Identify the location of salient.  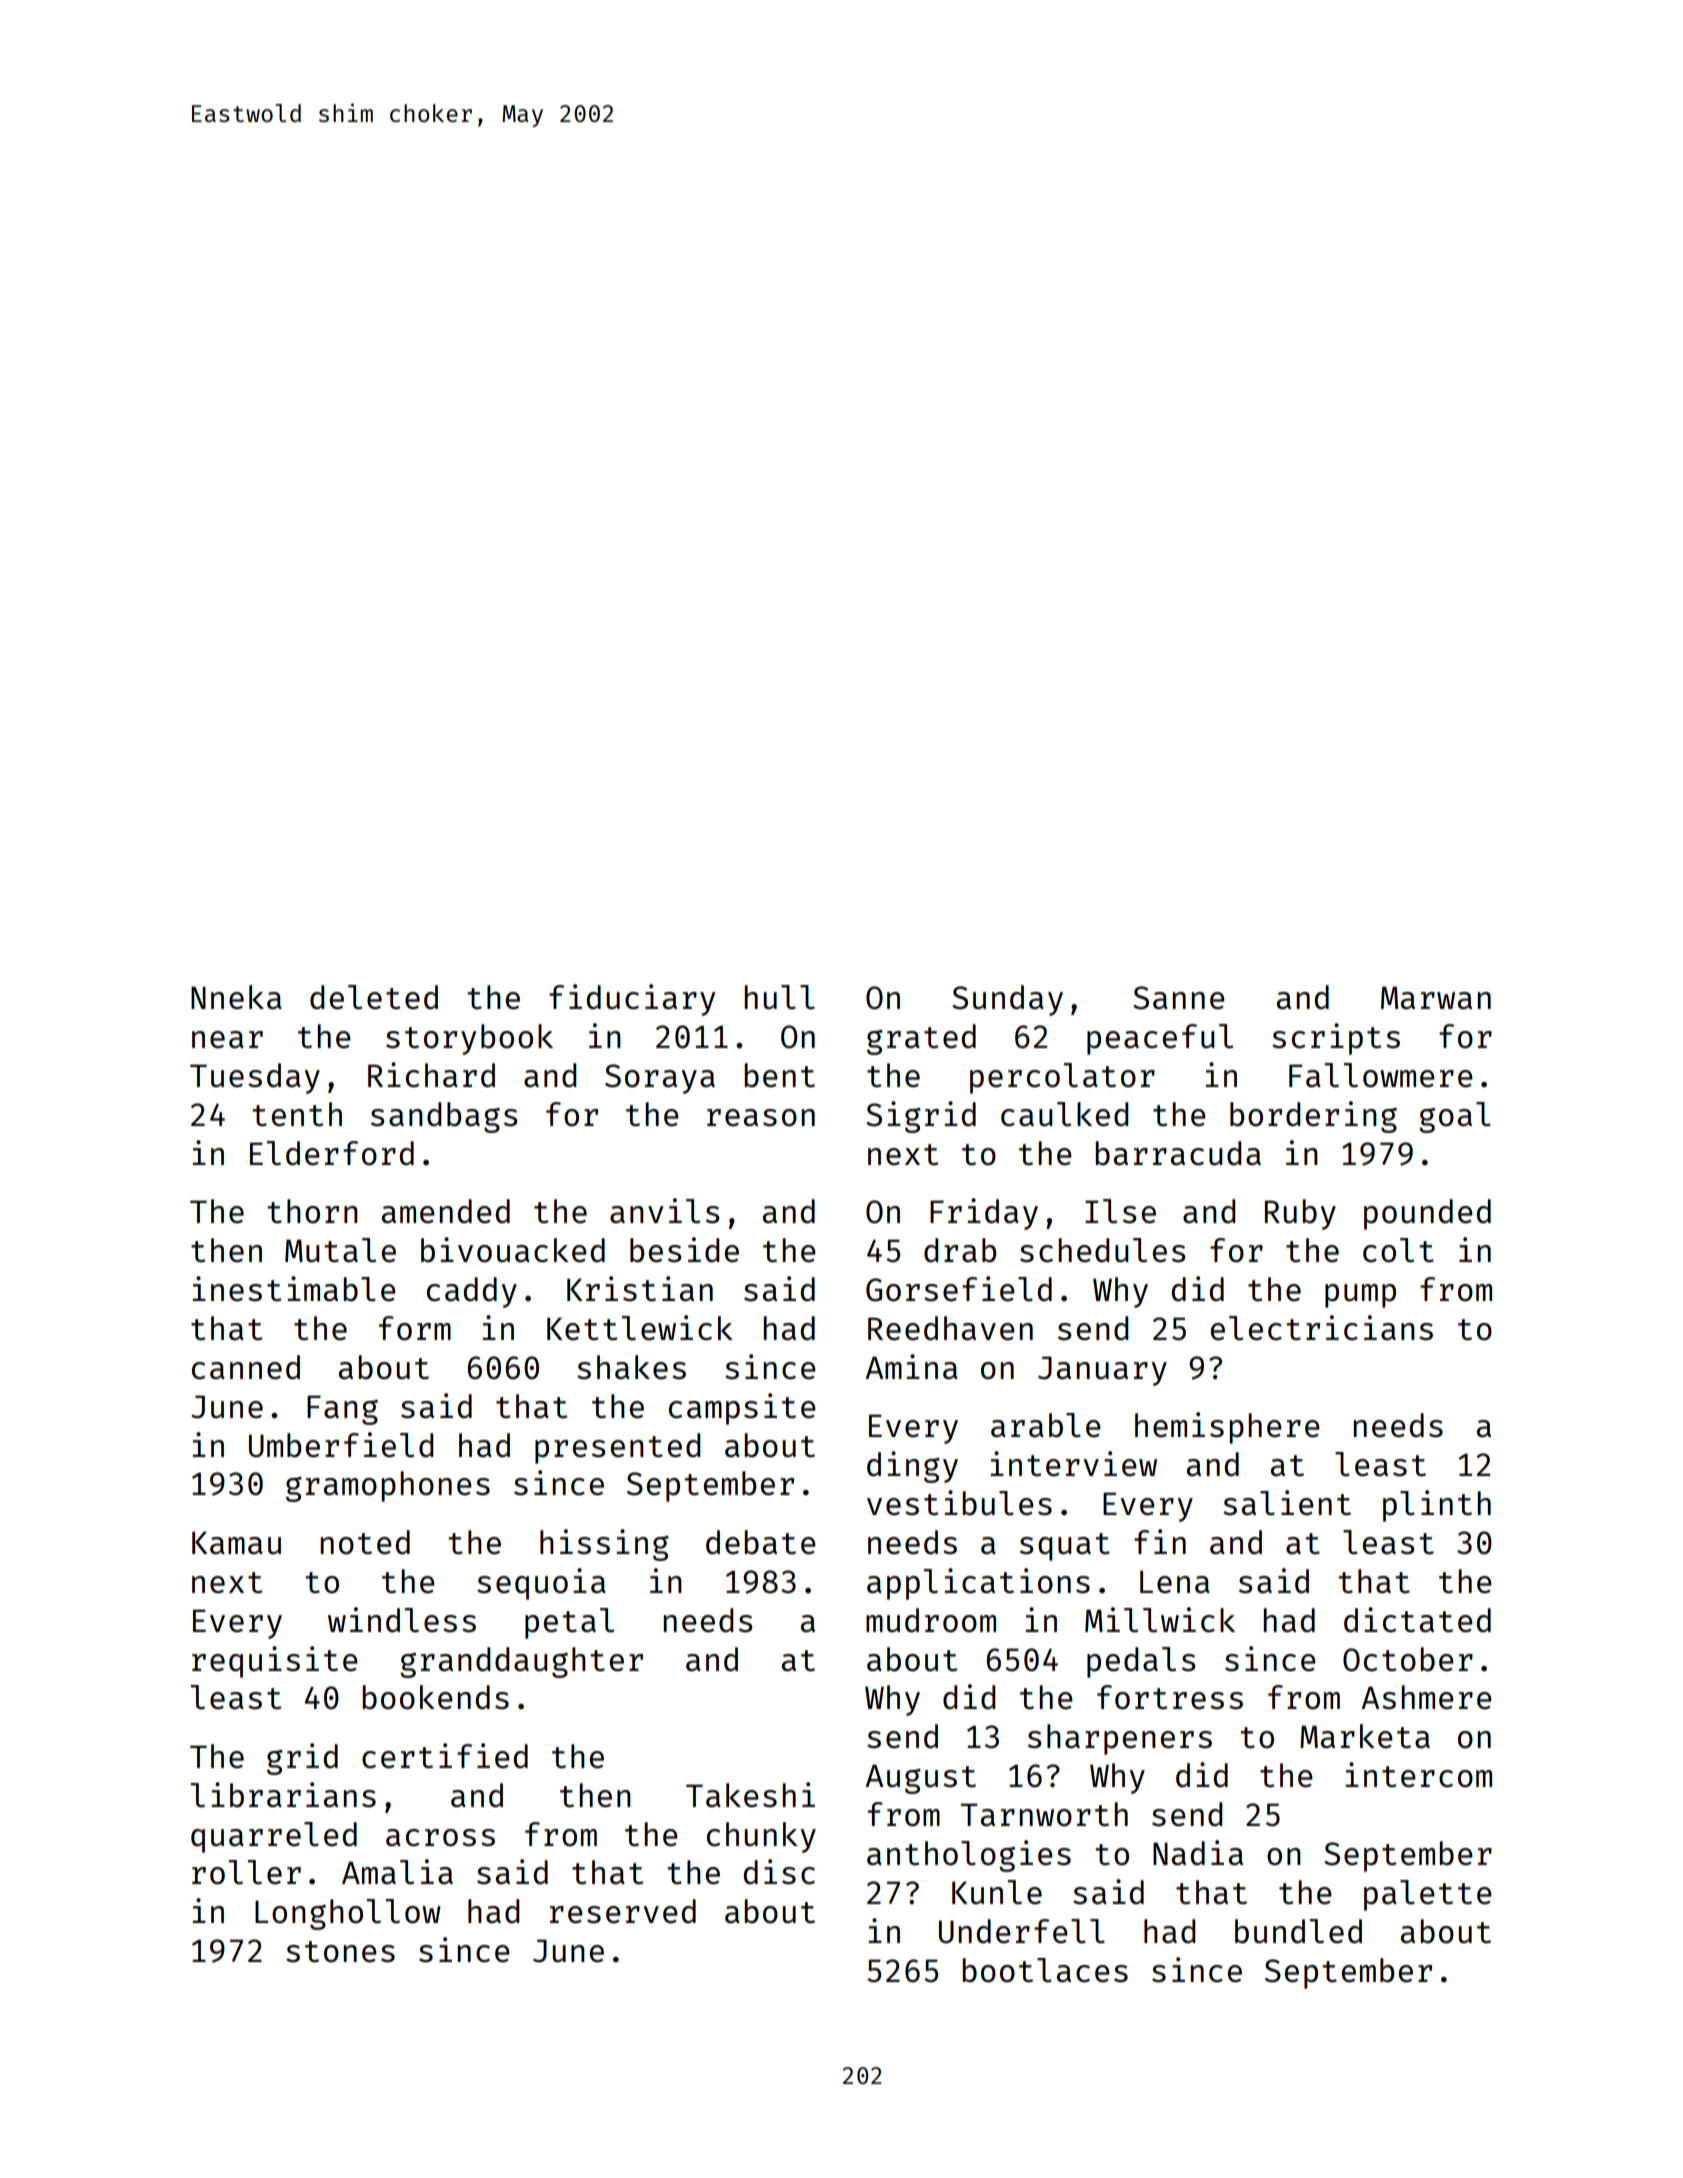
(1287, 1503).
